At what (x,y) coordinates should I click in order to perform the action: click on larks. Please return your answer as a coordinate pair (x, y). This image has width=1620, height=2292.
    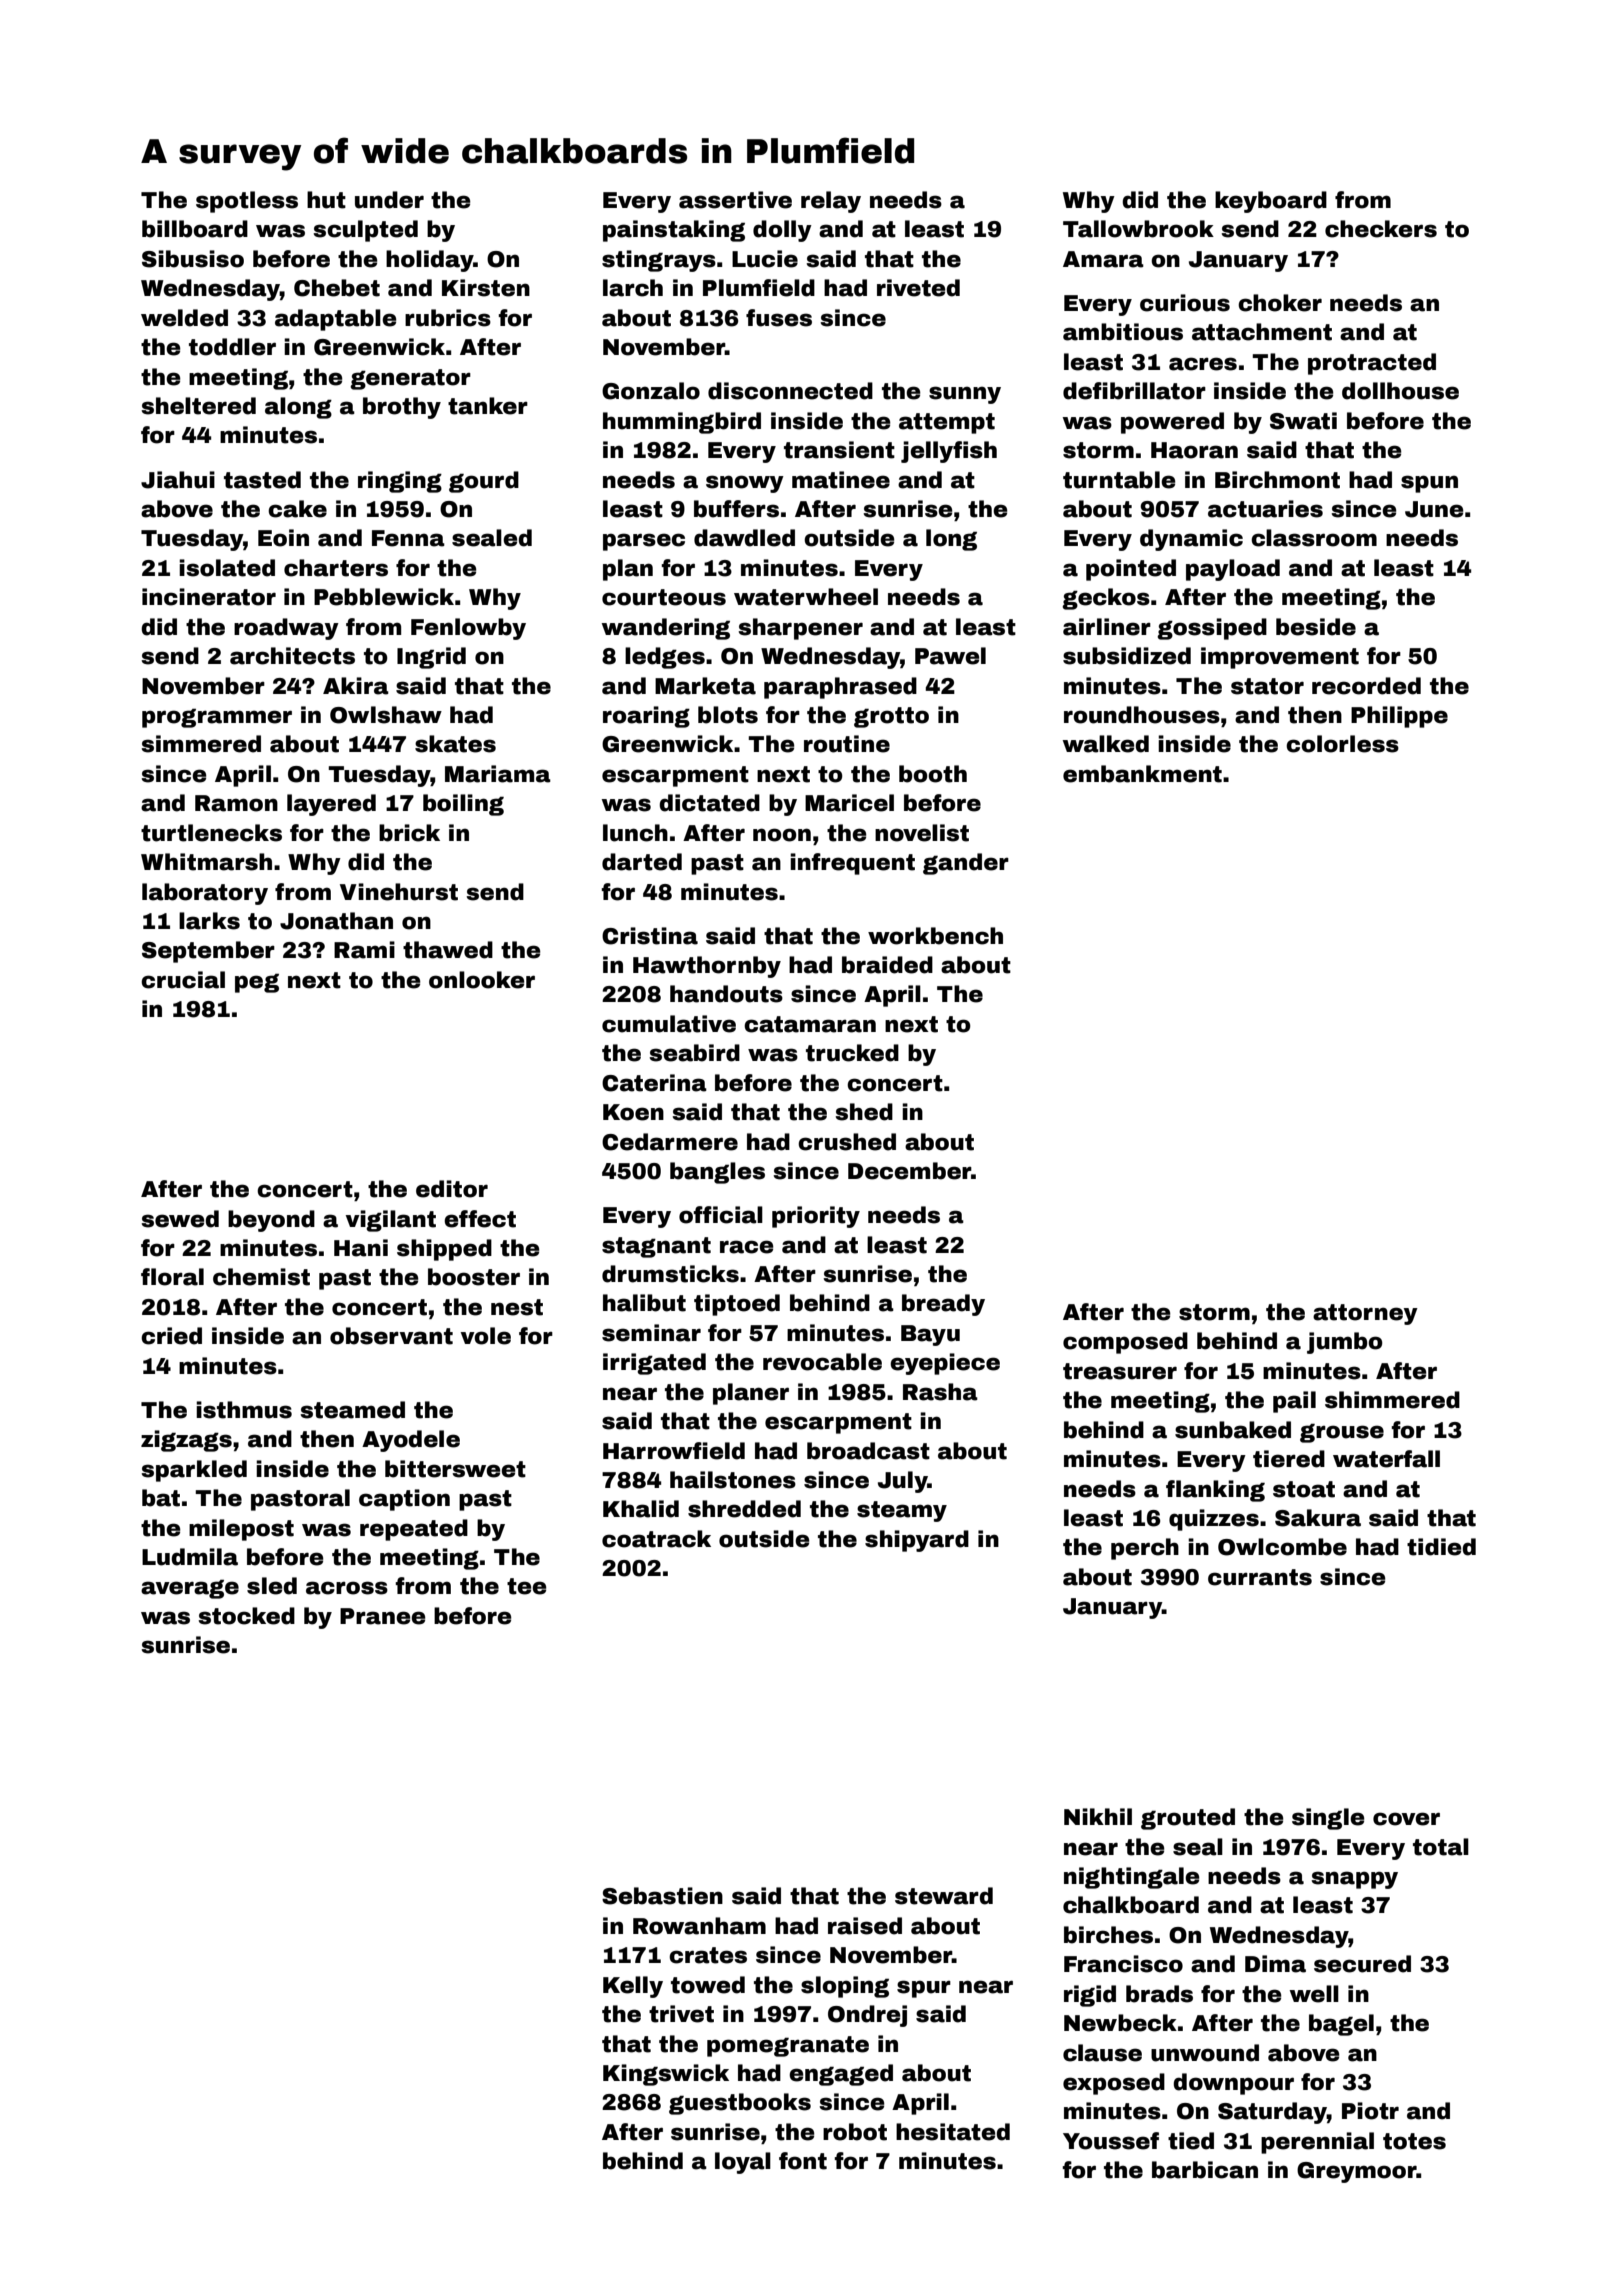
    Looking at the image, I should click on (209, 921).
